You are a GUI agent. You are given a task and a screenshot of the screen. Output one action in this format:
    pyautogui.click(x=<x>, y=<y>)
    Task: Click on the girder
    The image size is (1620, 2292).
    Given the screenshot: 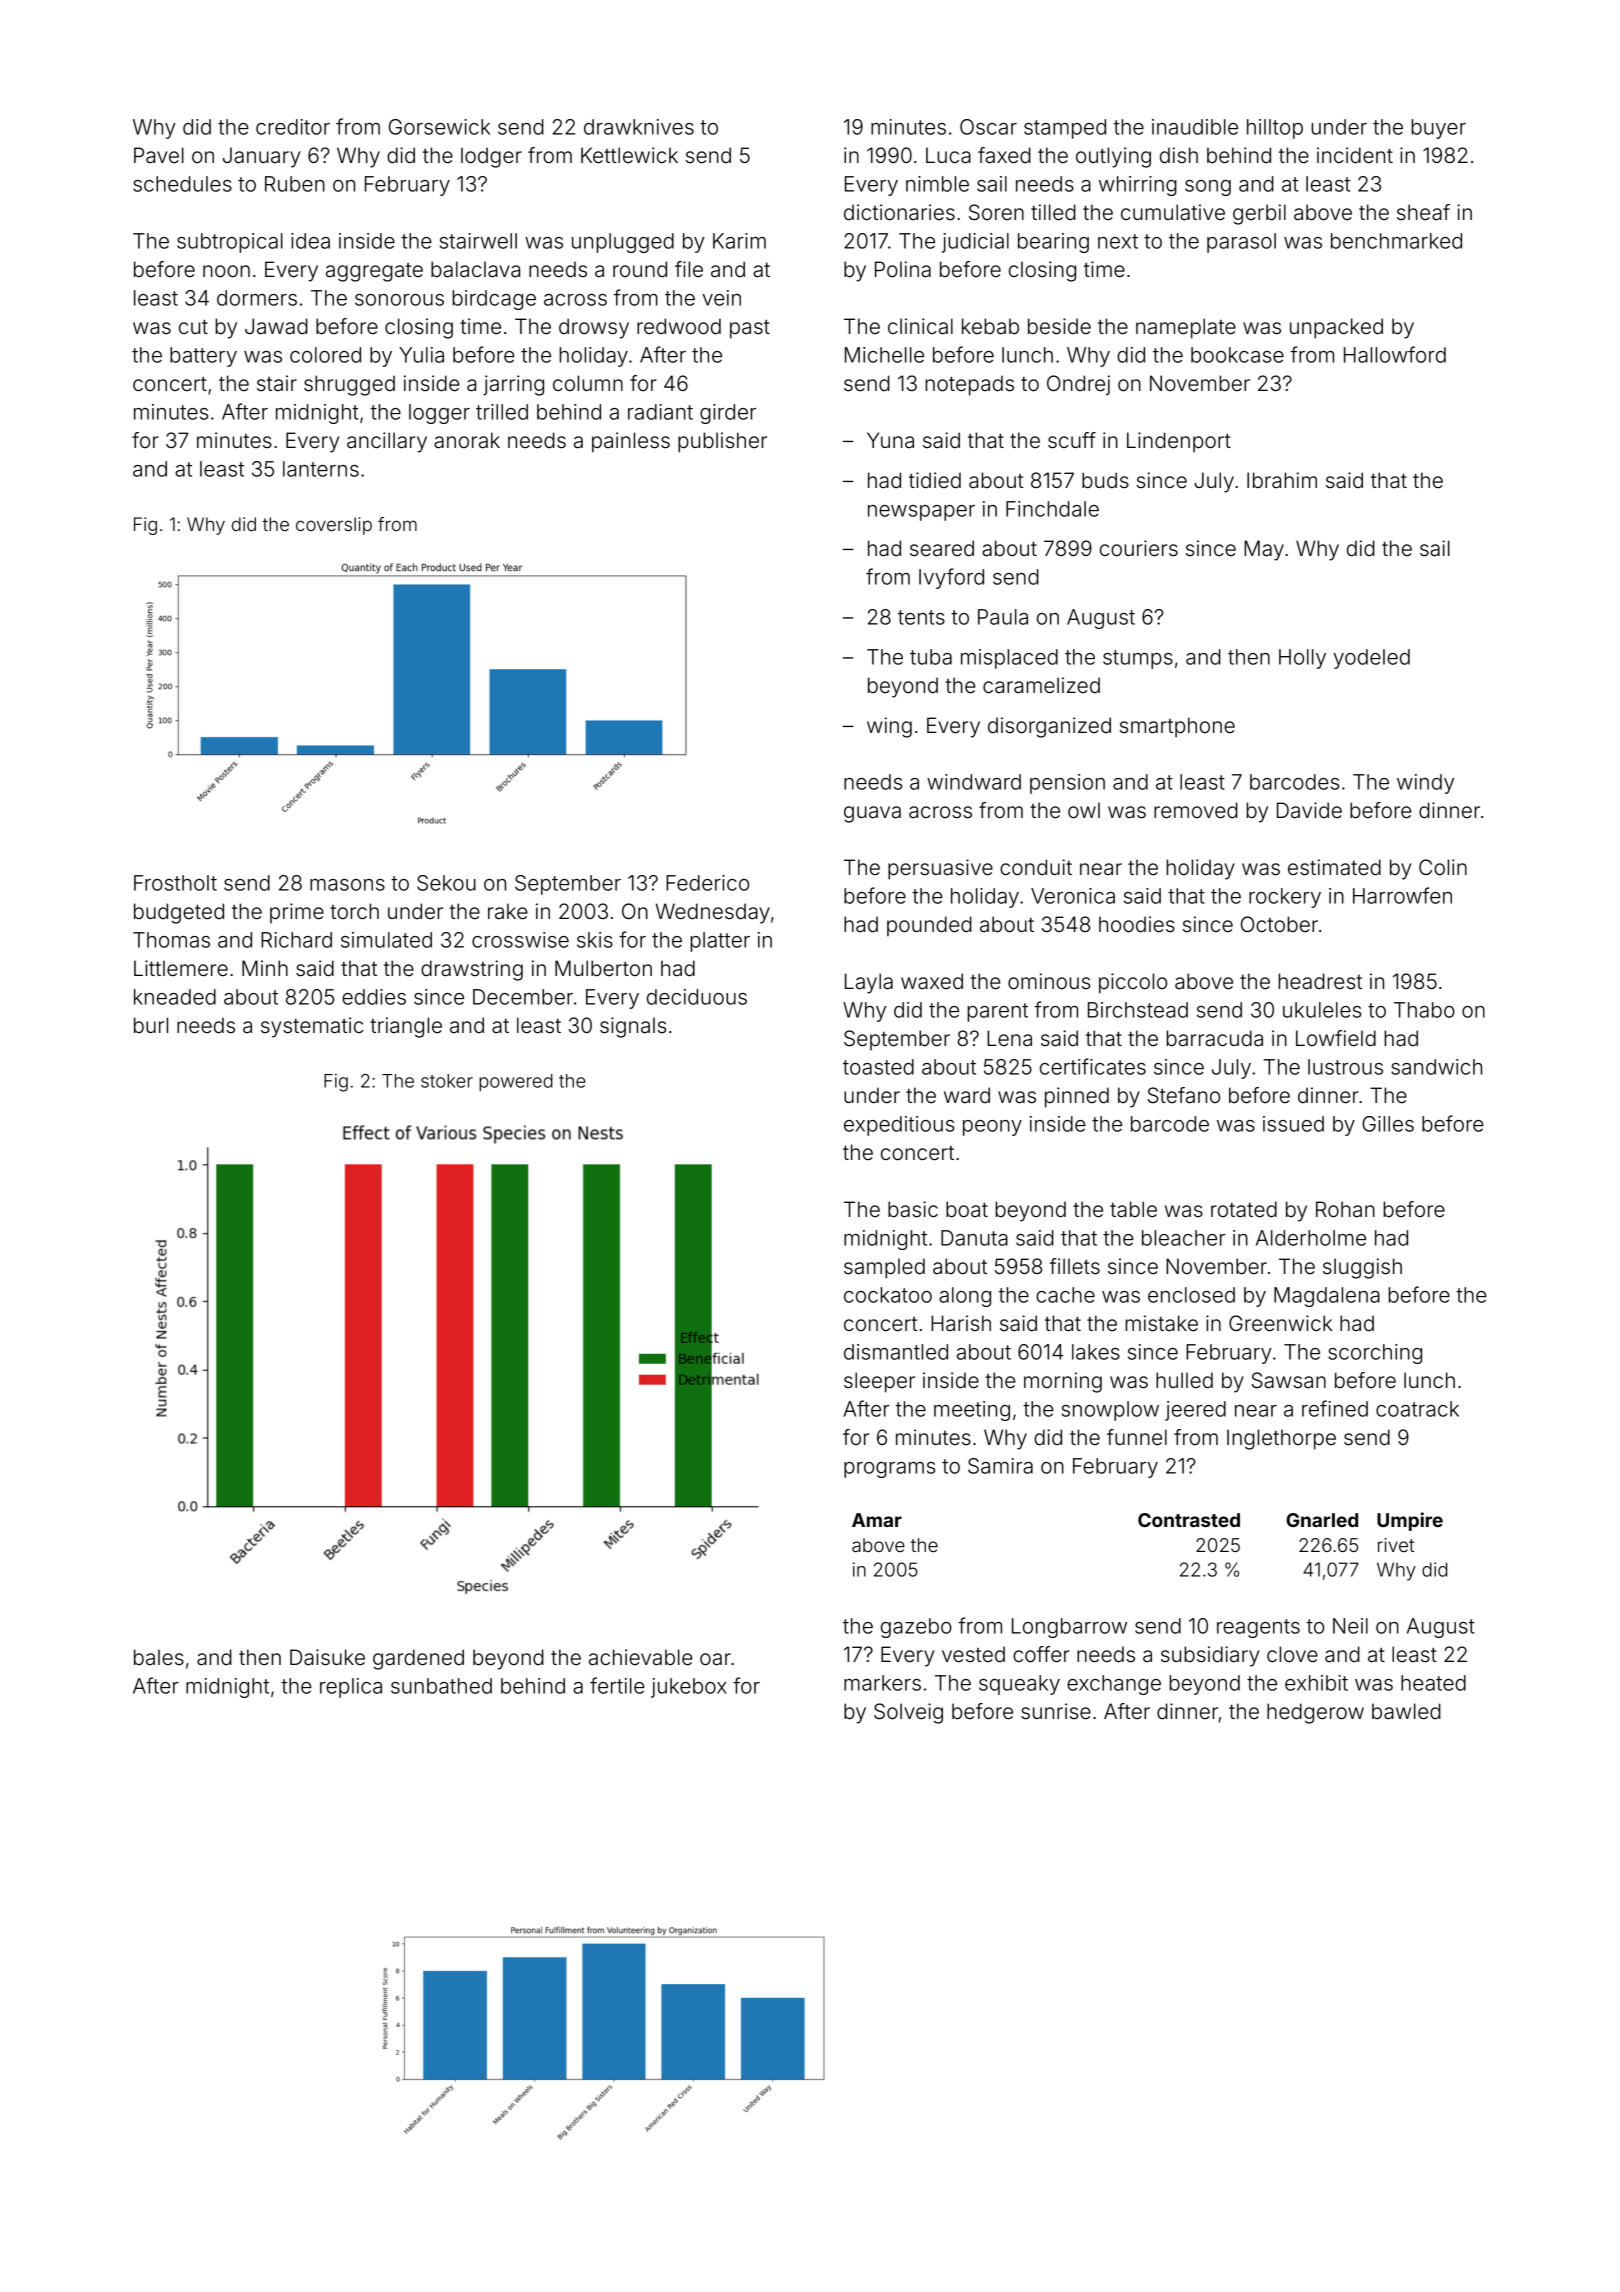 What is the action you would take?
    pyautogui.click(x=728, y=414)
